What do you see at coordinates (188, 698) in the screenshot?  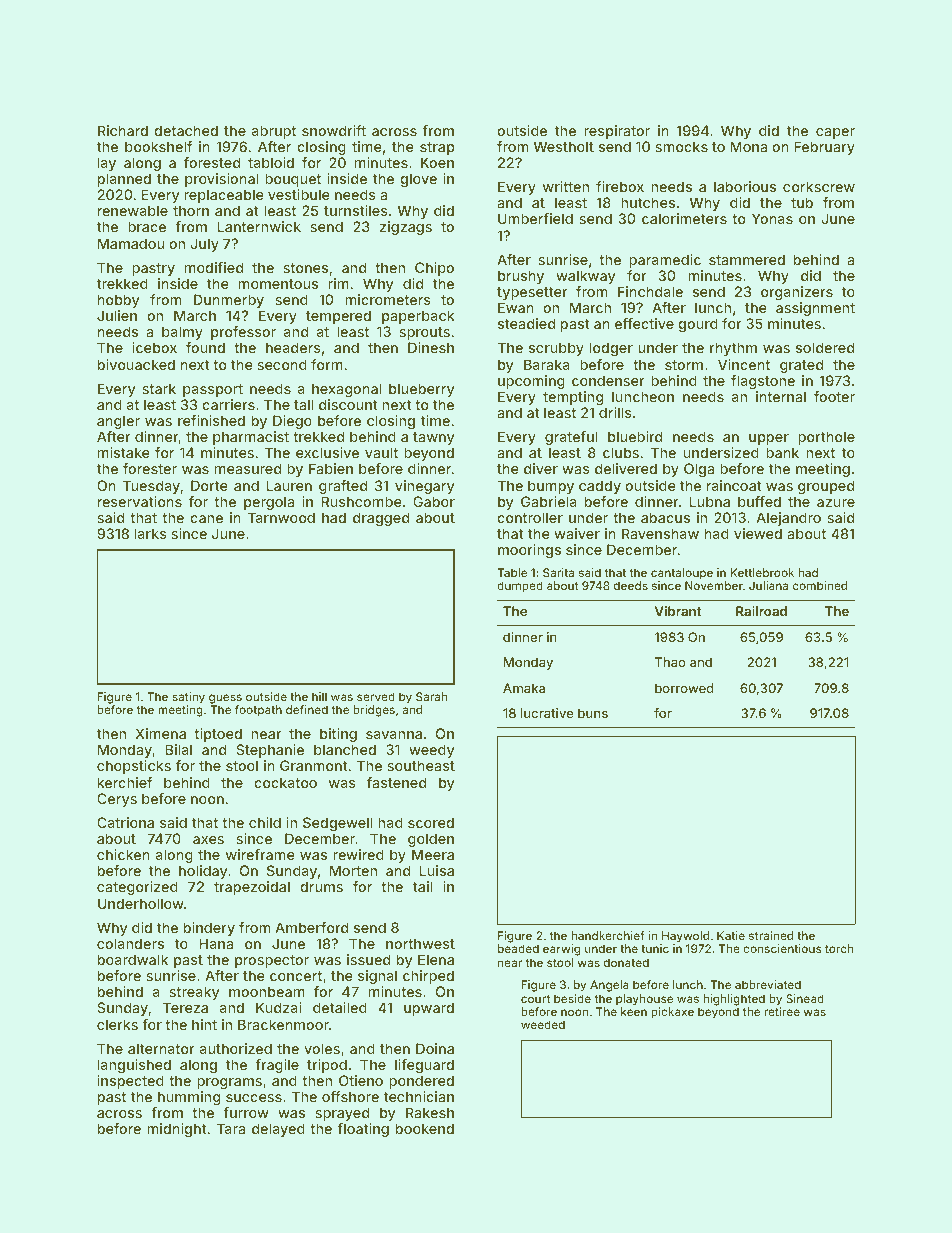 I see `satiny` at bounding box center [188, 698].
